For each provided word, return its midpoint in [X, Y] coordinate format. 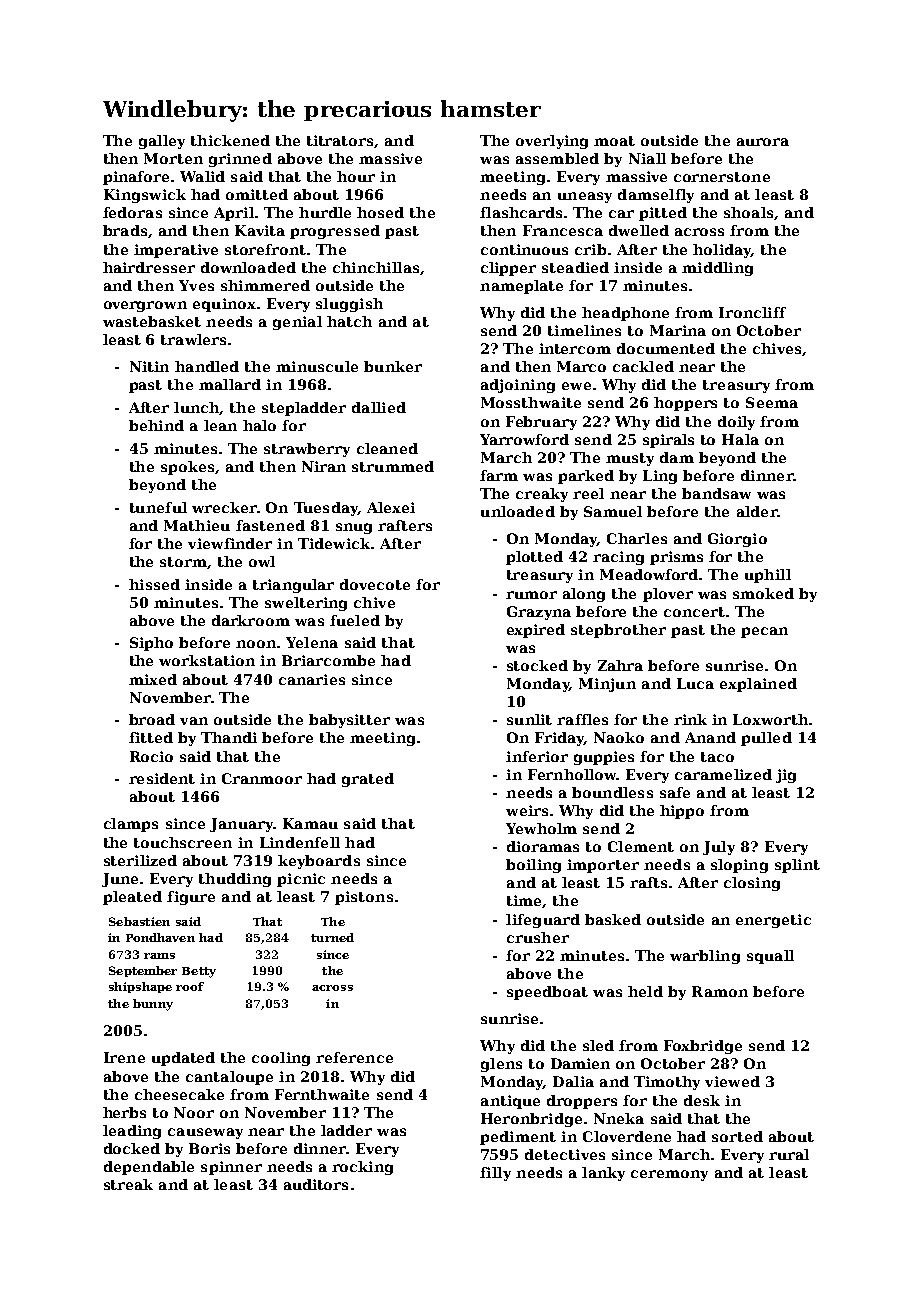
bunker [393, 366]
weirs [527, 810]
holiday [722, 251]
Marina [678, 330]
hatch [349, 321]
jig [786, 776]
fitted [151, 737]
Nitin [149, 366]
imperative [176, 251]
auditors [316, 1184]
